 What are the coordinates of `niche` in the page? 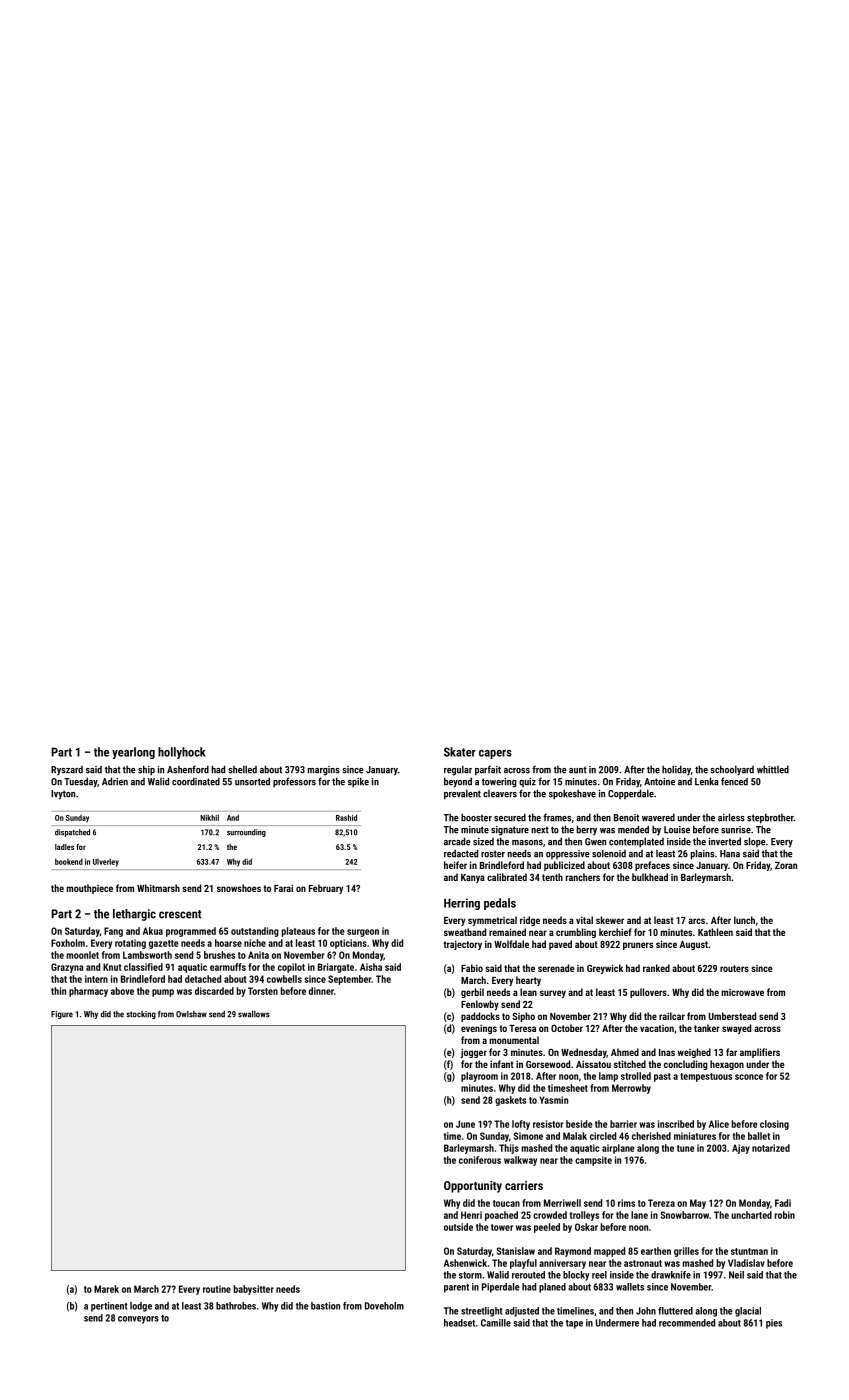 It's located at (255, 943).
